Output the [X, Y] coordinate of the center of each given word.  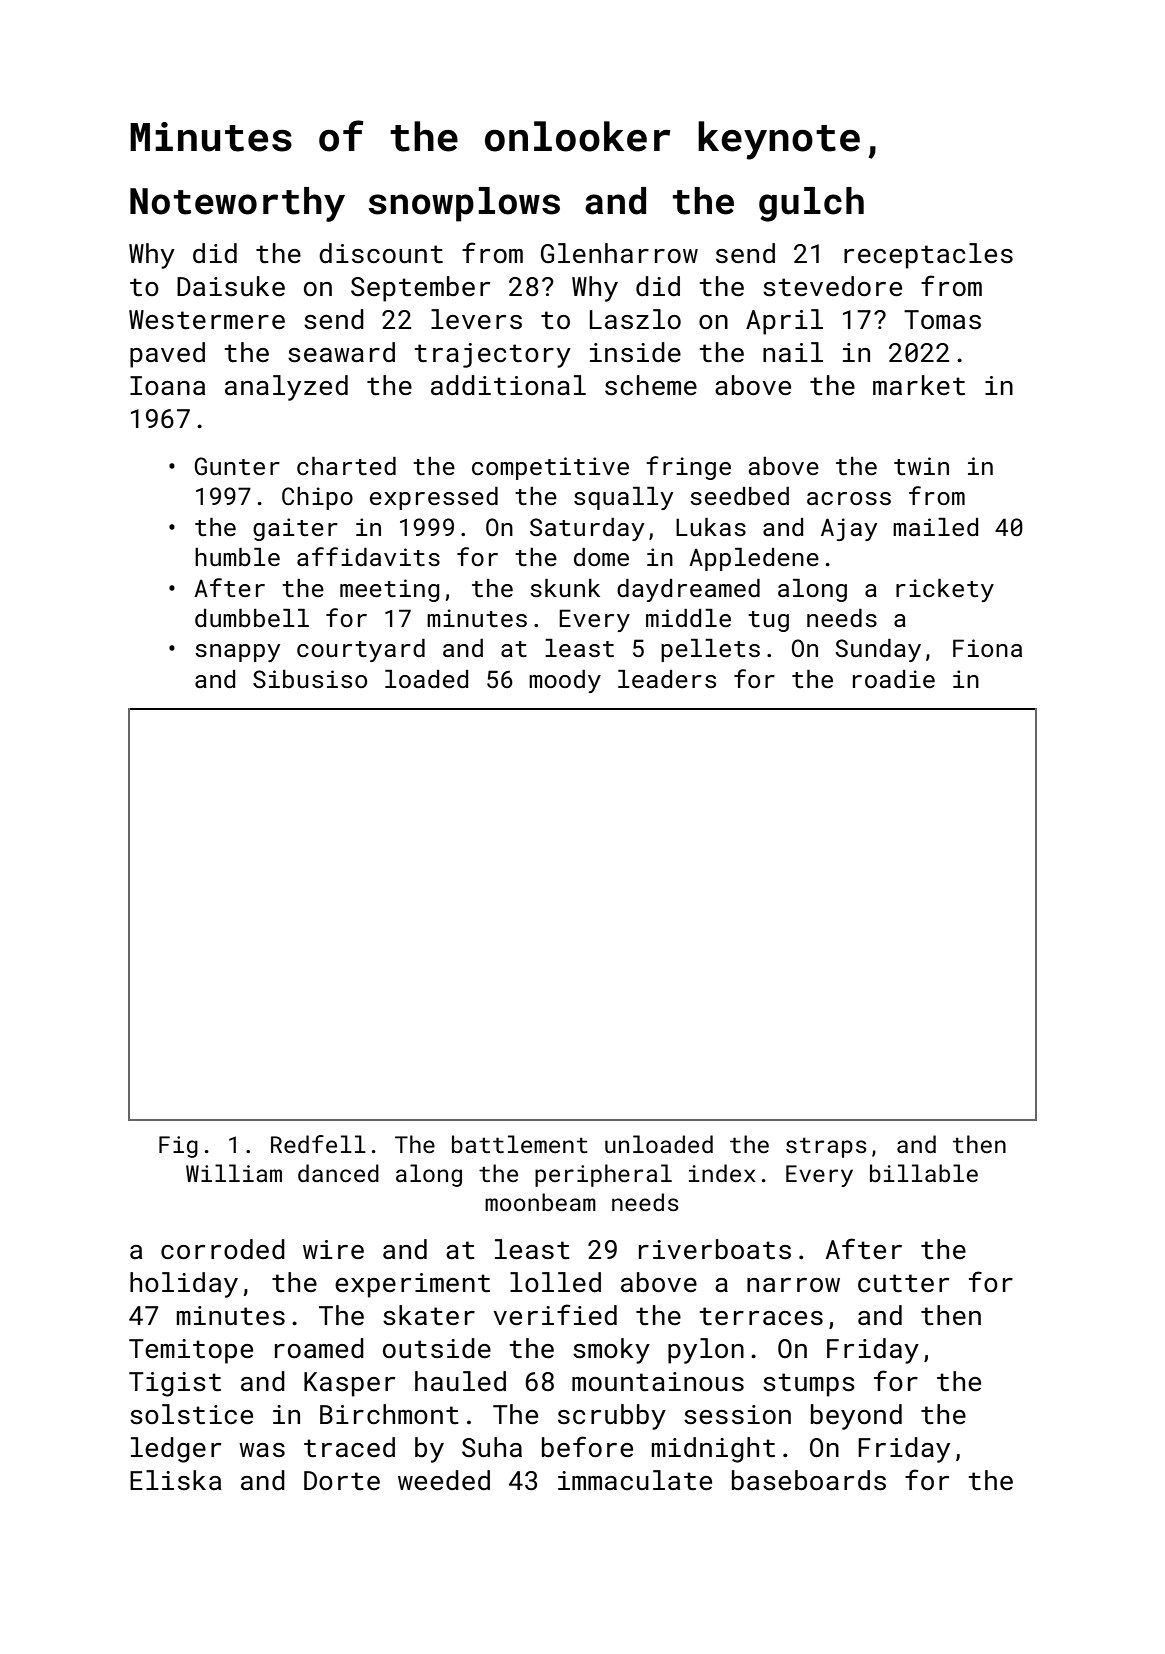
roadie [894, 679]
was [262, 1450]
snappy [237, 653]
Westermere [207, 320]
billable [924, 1173]
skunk [565, 588]
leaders [667, 679]
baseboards [809, 1480]
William [234, 1173]
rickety [945, 590]
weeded [444, 1480]
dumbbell [252, 618]
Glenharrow [619, 253]
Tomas [942, 320]
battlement [520, 1144]
